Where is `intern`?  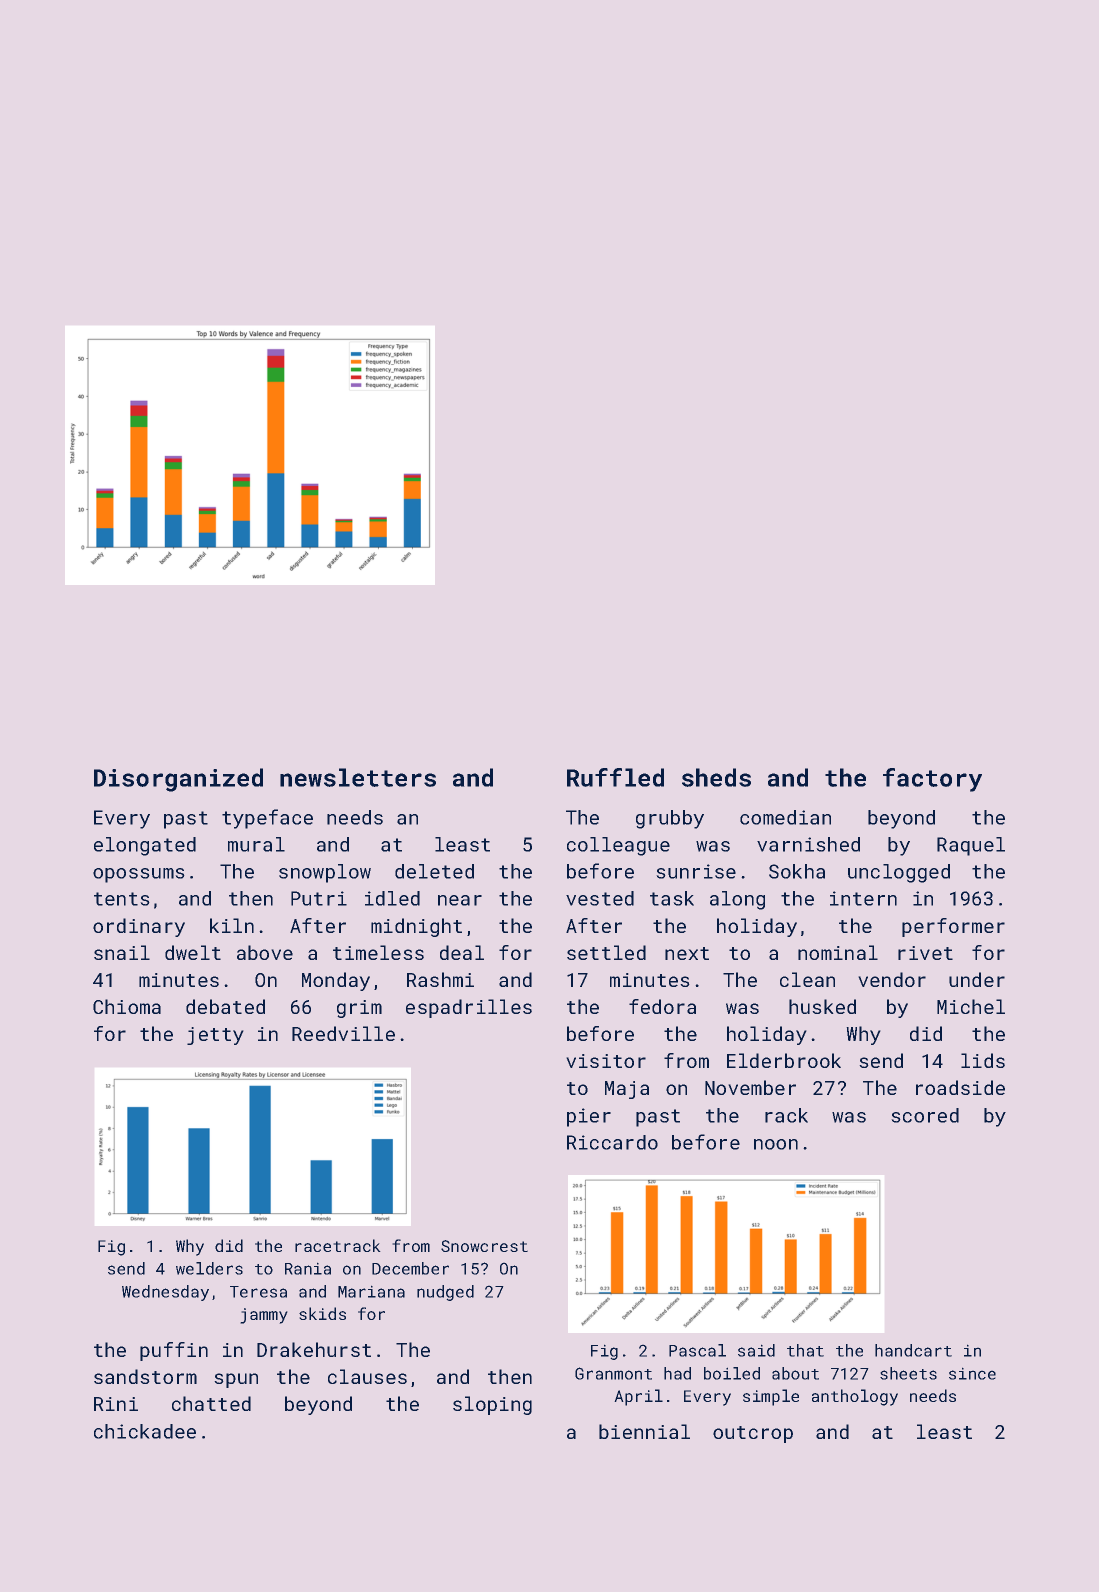 intern is located at coordinates (863, 898).
